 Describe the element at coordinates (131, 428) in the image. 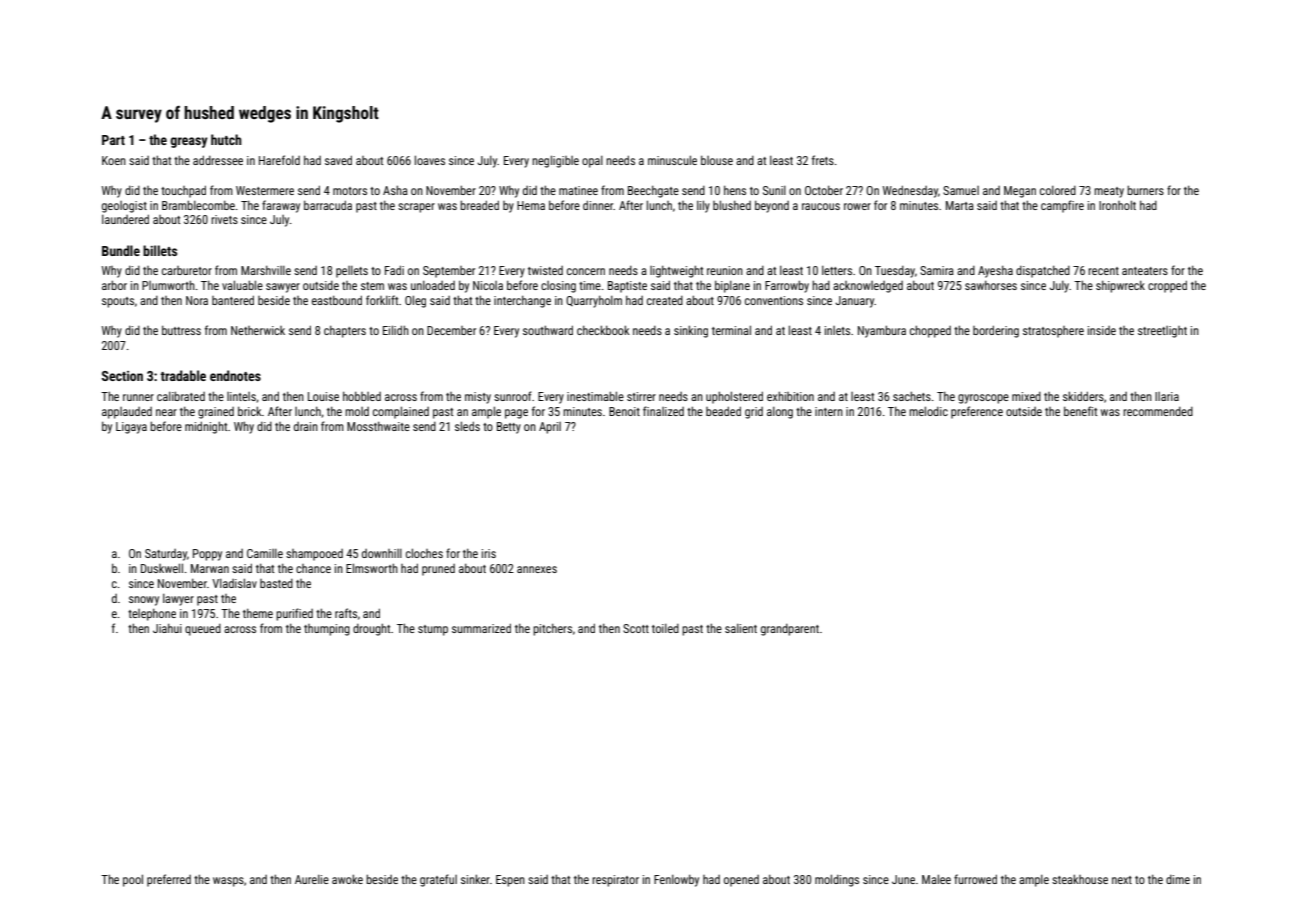

I see `Ligaya` at that location.
